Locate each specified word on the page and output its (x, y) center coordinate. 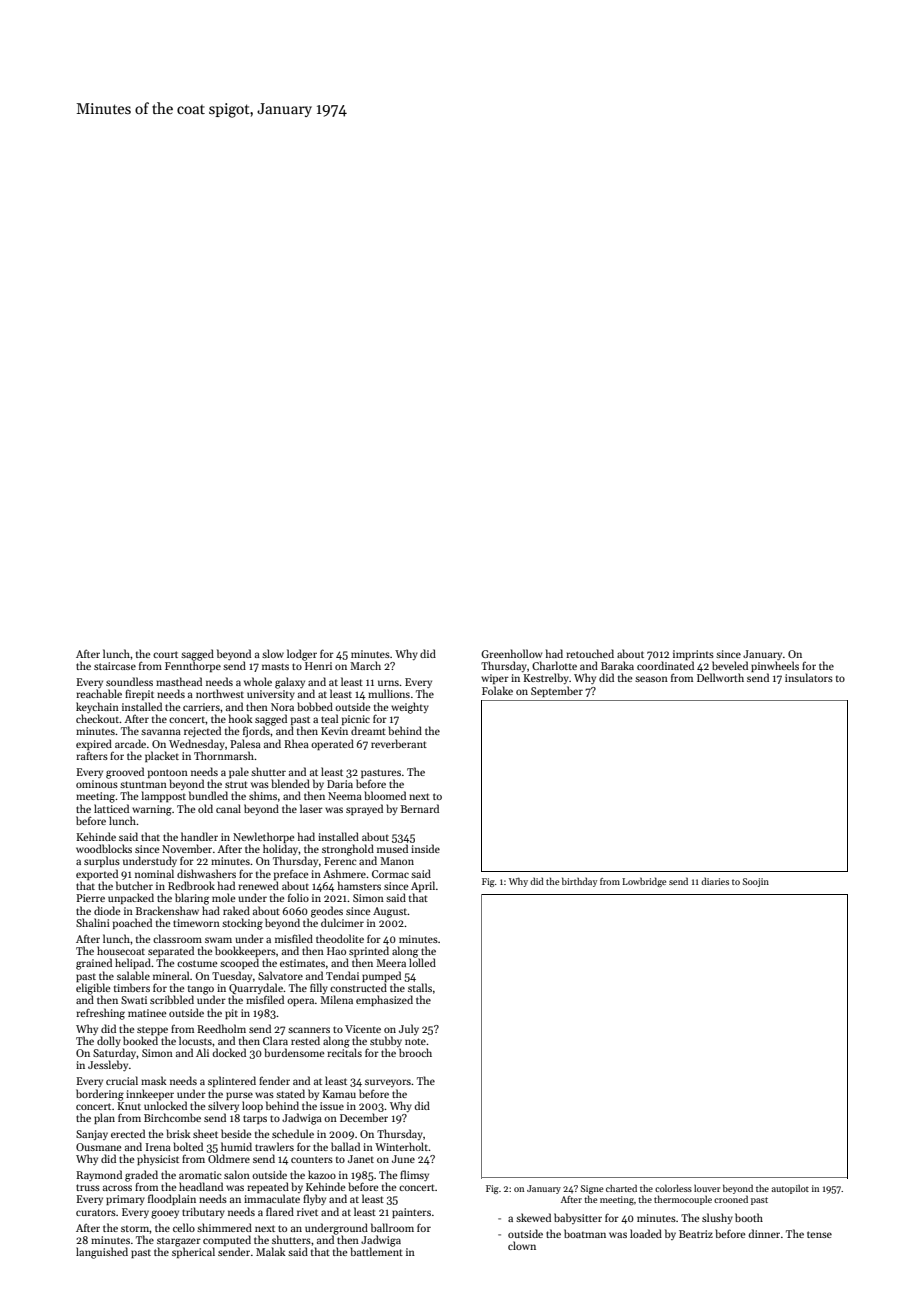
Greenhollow (511, 653)
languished (102, 1253)
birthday (579, 882)
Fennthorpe (193, 666)
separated (171, 951)
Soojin (756, 882)
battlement (376, 1251)
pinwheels (775, 666)
